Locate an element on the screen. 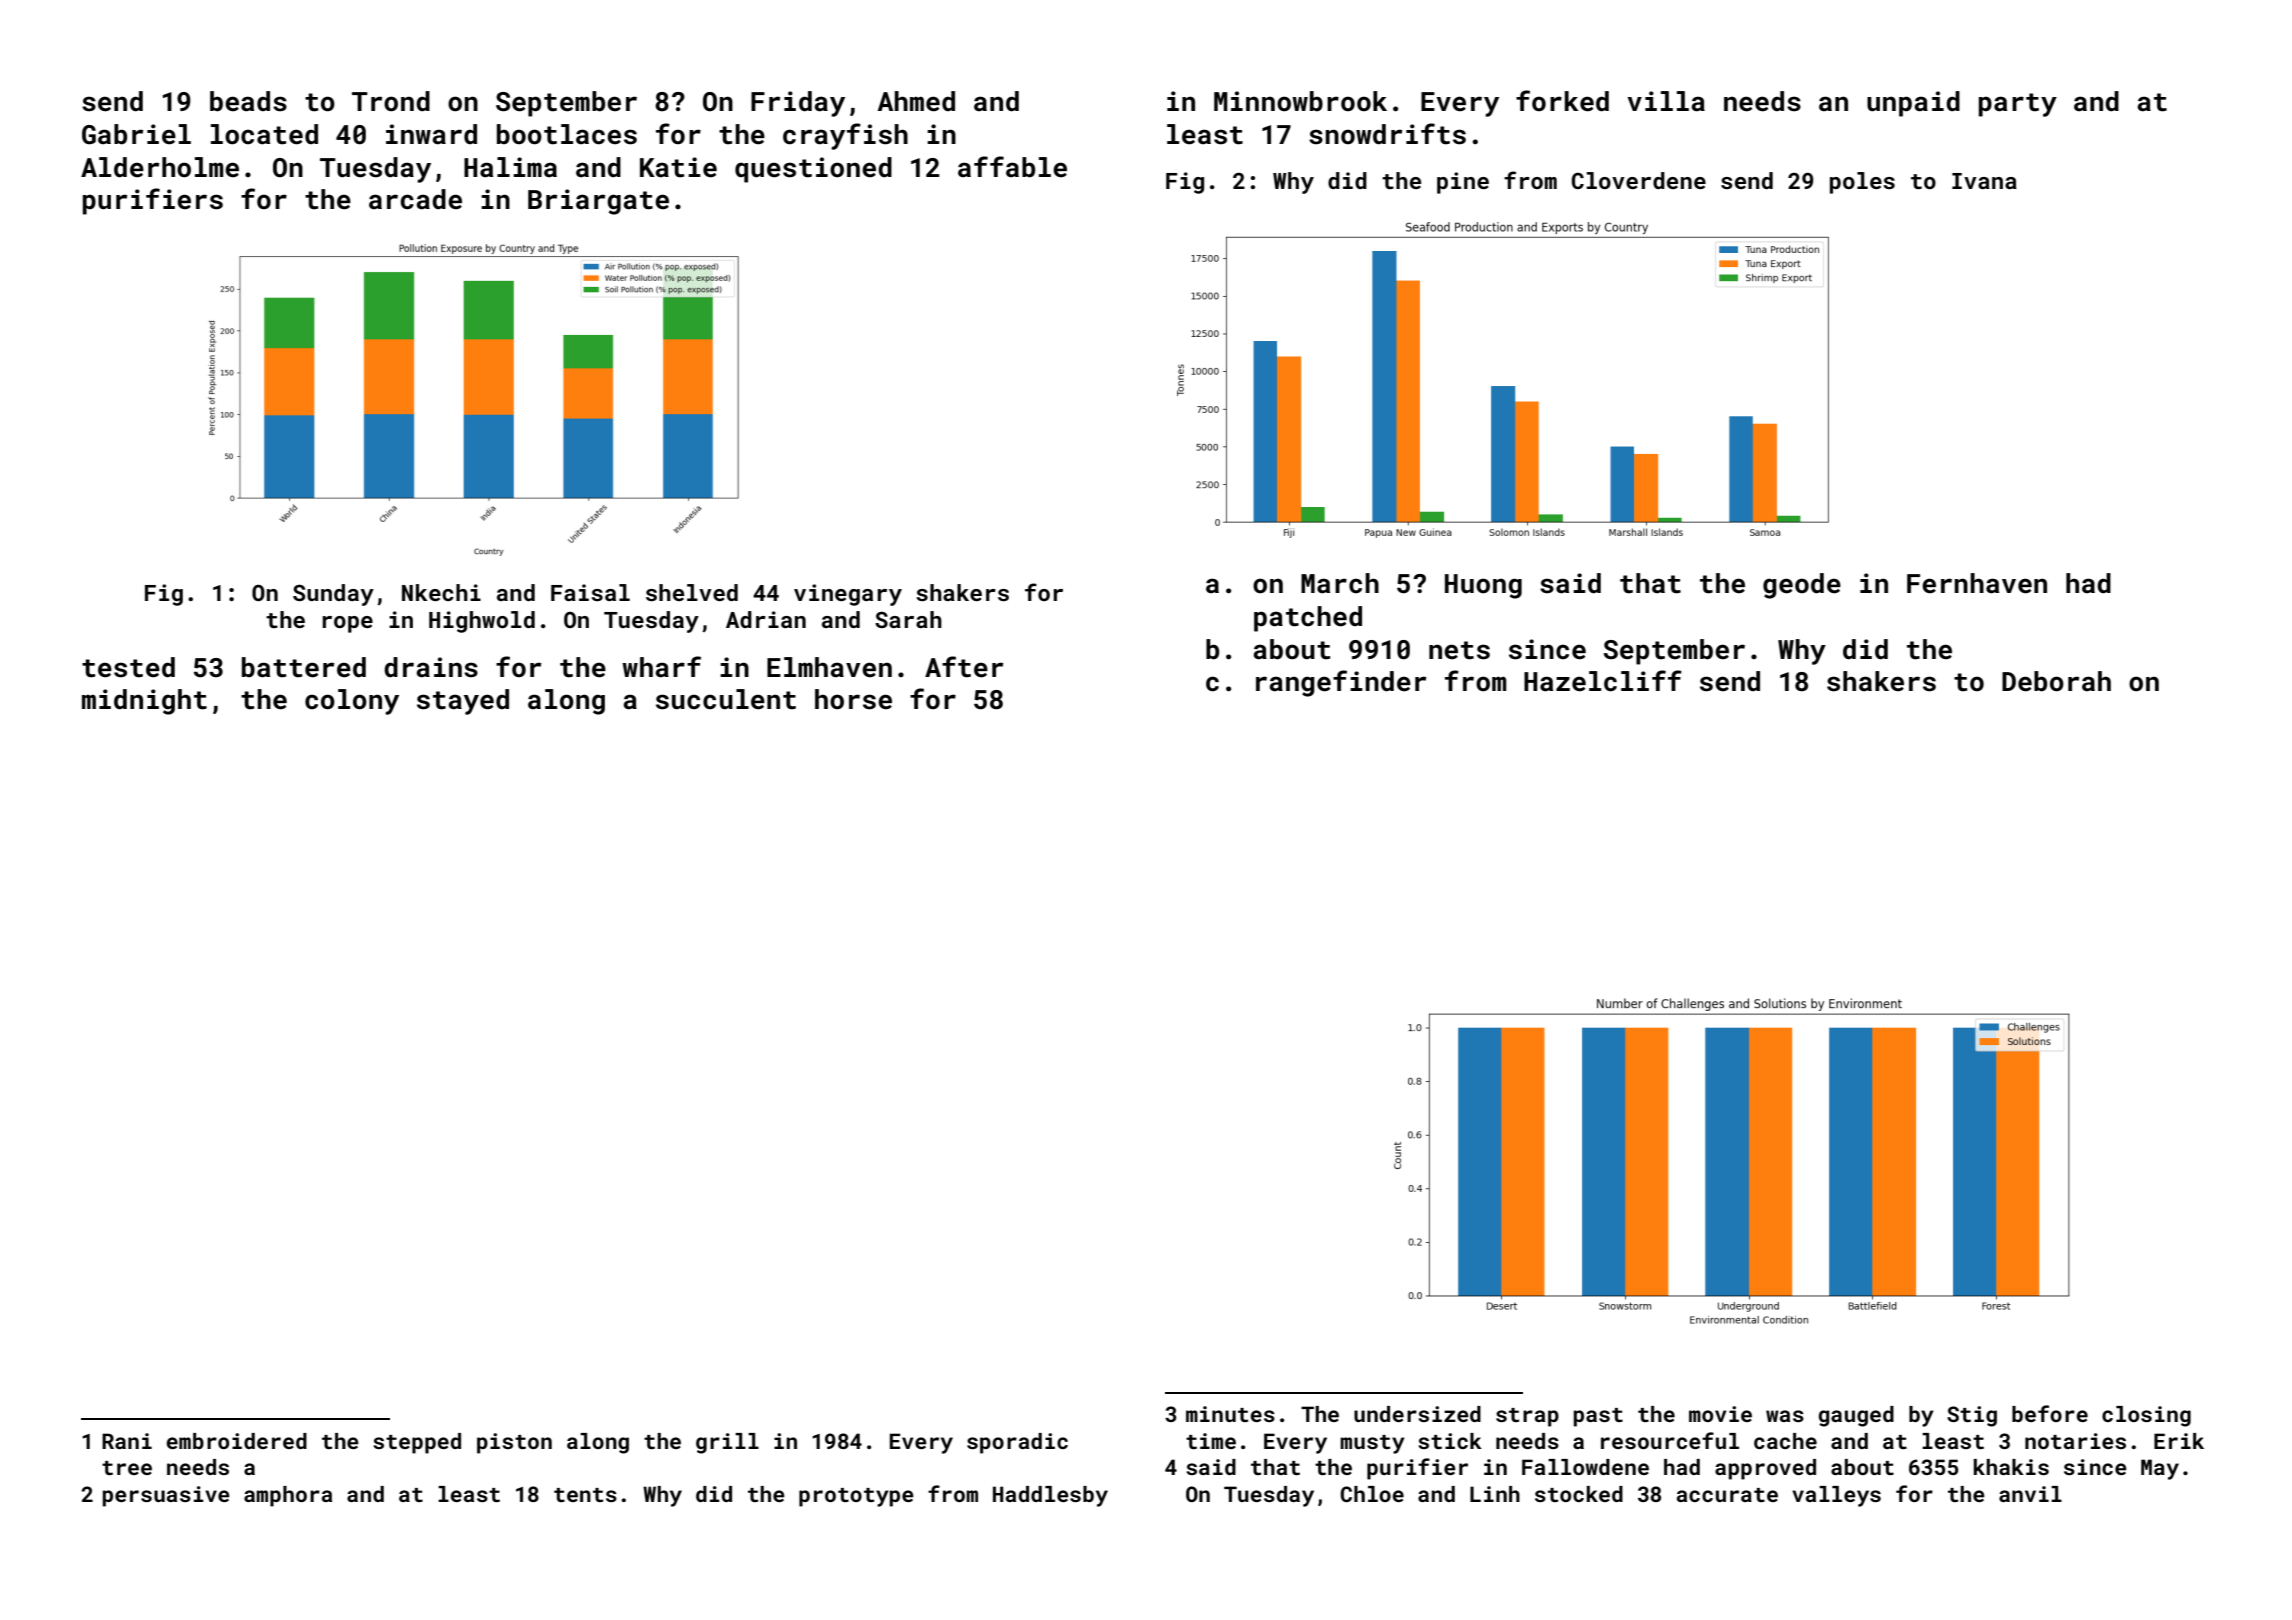  closing is located at coordinates (2146, 1416).
